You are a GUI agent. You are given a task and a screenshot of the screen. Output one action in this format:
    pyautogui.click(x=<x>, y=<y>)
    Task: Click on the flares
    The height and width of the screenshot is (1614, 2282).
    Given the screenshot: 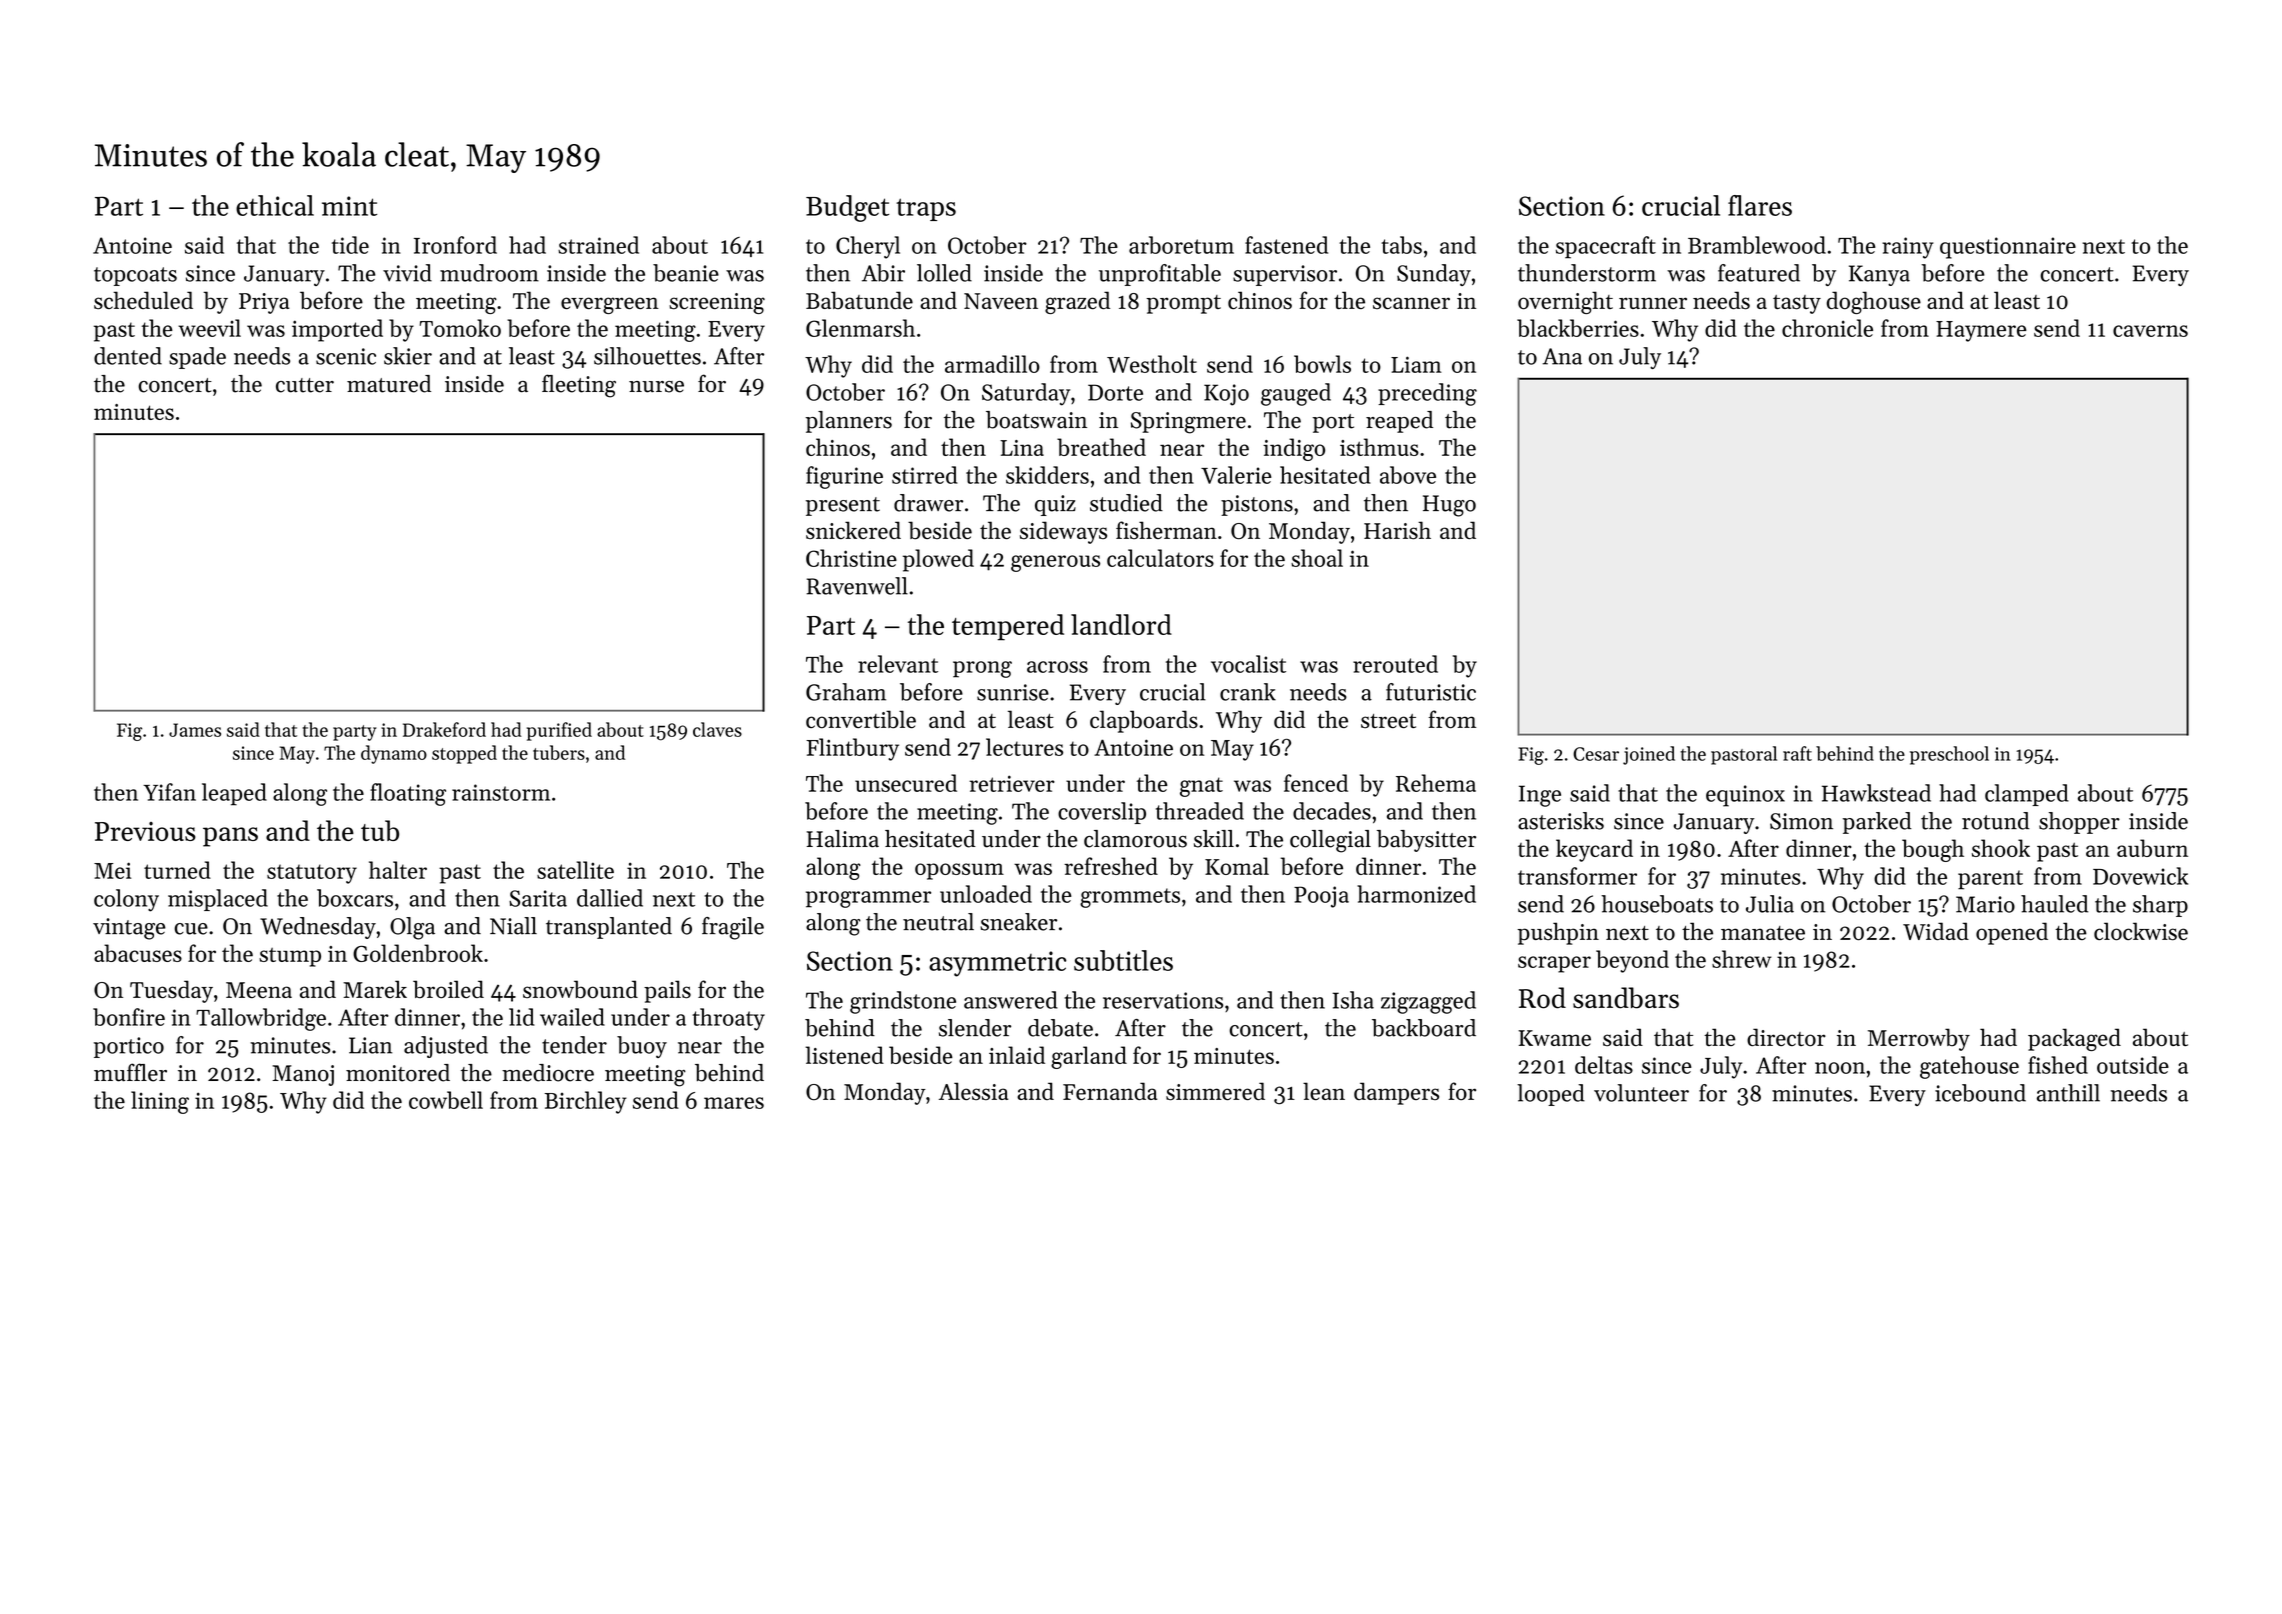 What is the action you would take?
    pyautogui.click(x=1760, y=205)
